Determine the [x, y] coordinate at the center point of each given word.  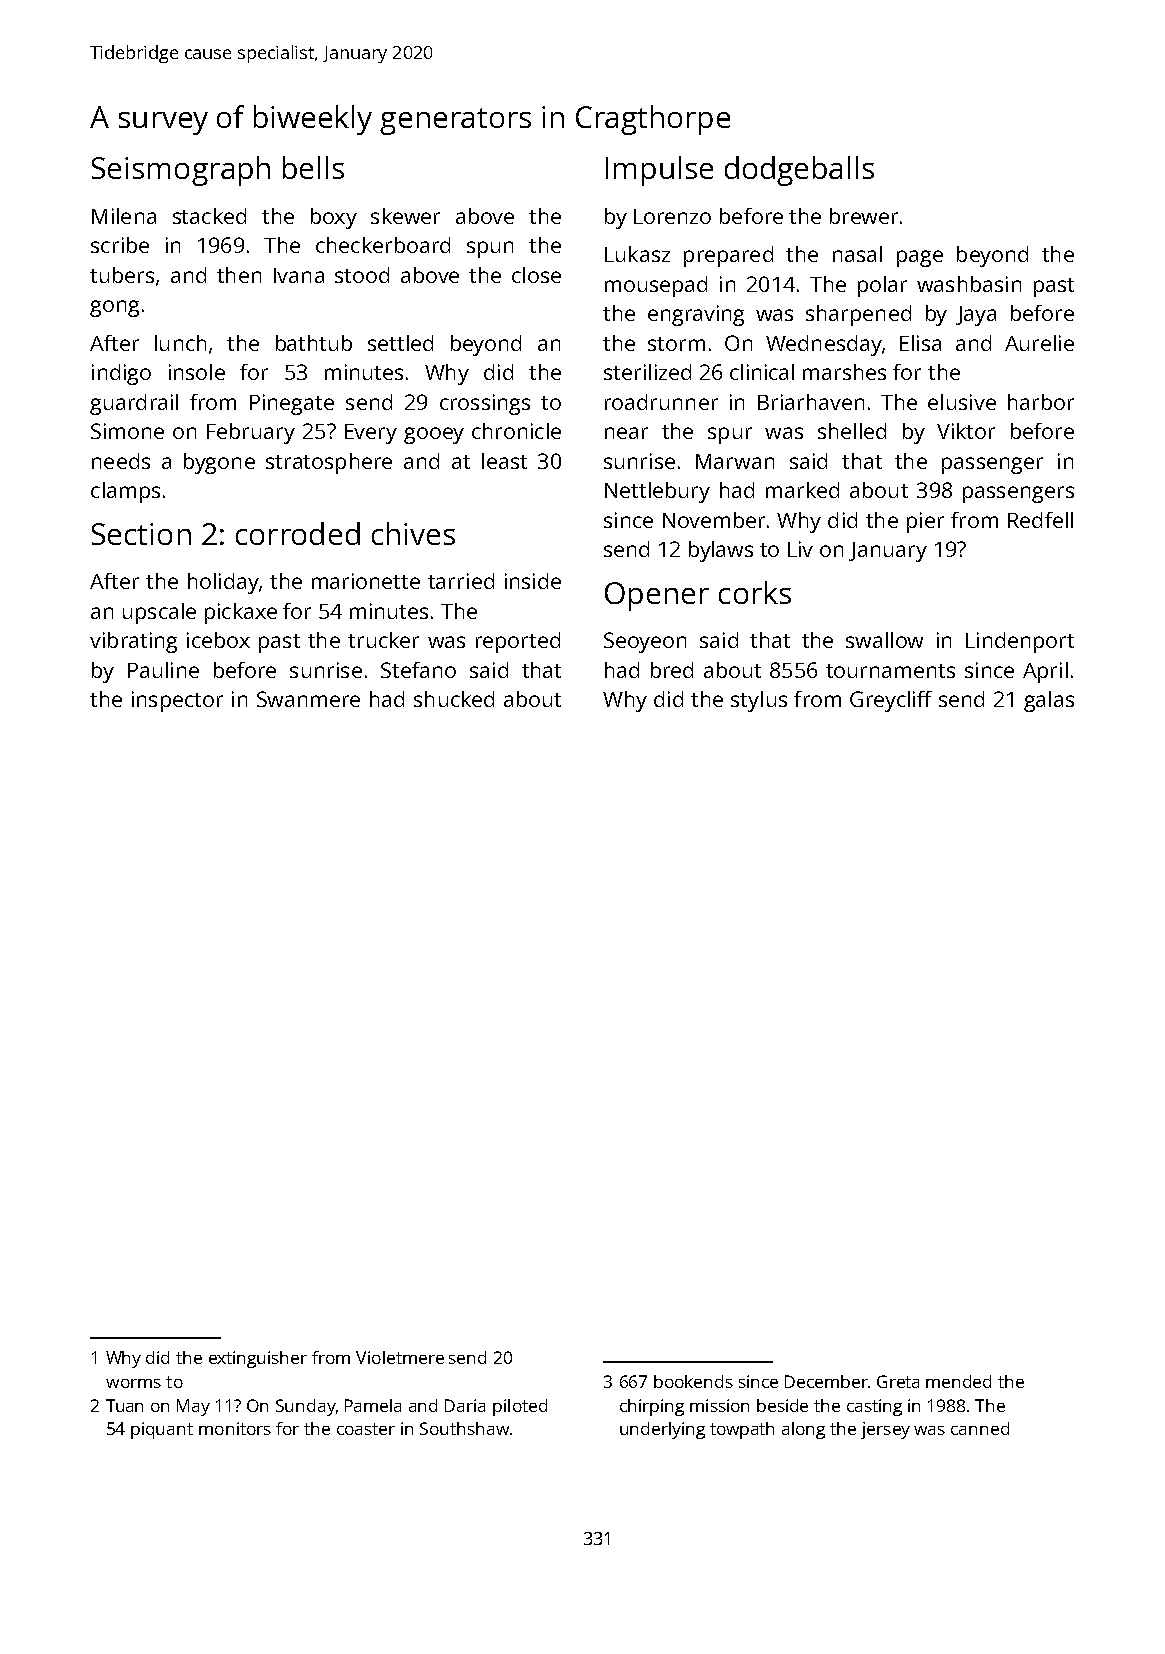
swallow [884, 640]
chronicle [516, 431]
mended [958, 1381]
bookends [693, 1381]
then [239, 275]
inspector [177, 701]
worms [133, 1383]
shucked [454, 699]
